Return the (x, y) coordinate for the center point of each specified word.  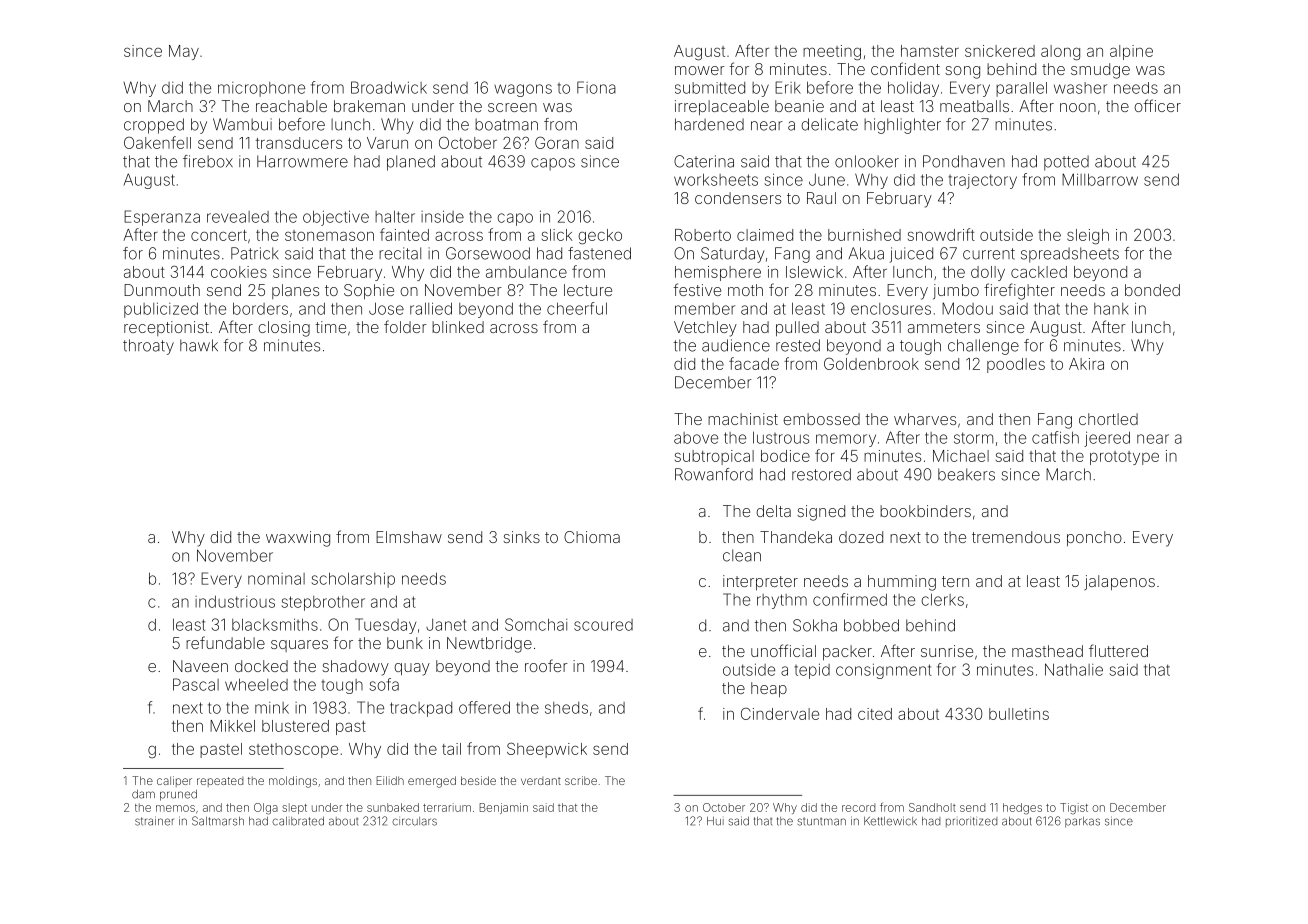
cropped (154, 126)
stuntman (821, 821)
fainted (404, 234)
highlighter (902, 126)
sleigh (1088, 237)
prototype (1124, 458)
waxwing (298, 539)
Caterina (704, 161)
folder (405, 326)
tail (451, 749)
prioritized (971, 822)
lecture (588, 290)
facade (754, 363)
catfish (1055, 437)
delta (773, 511)
